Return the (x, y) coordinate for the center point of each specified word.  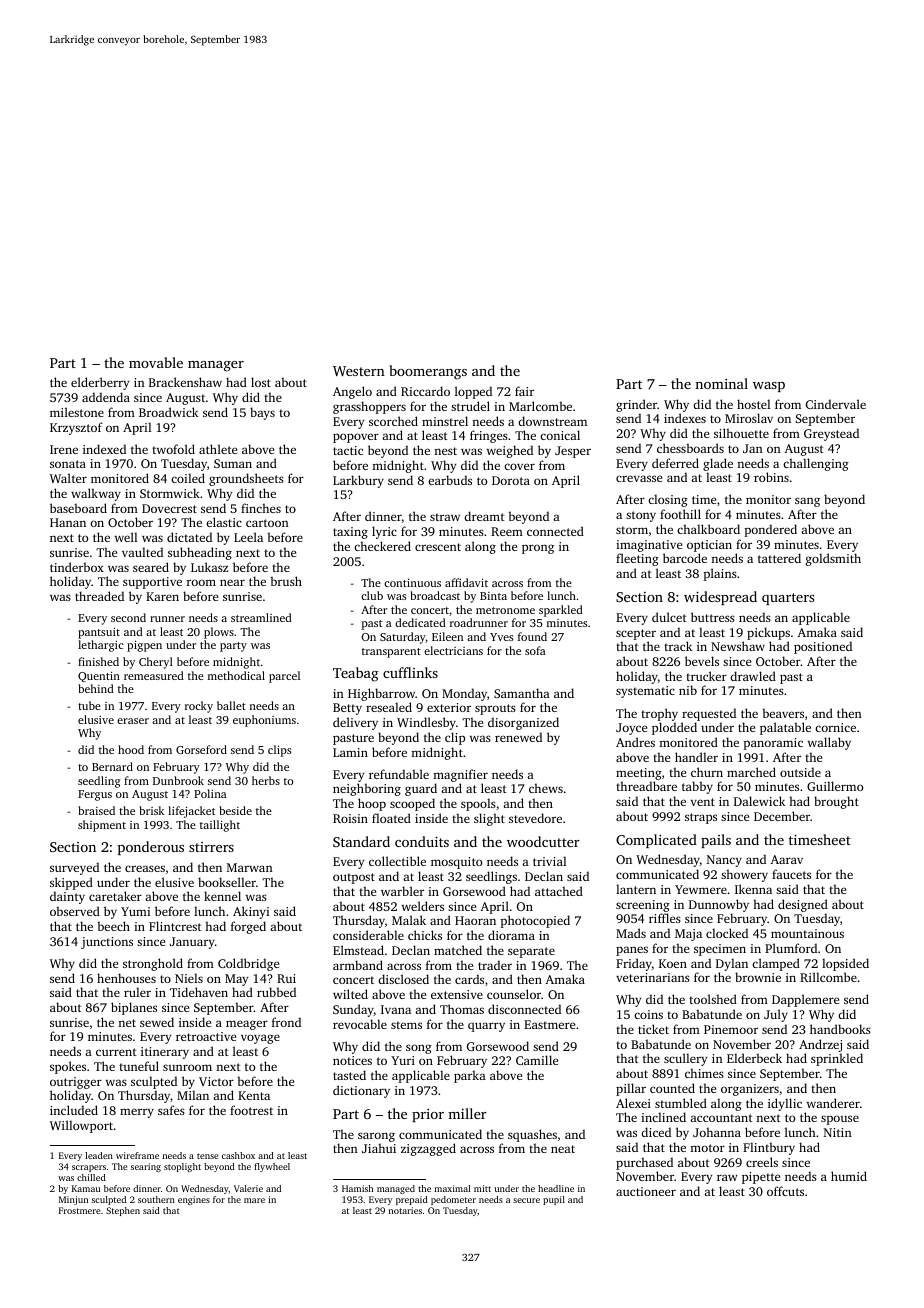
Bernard (112, 766)
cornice (835, 727)
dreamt (484, 516)
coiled (188, 478)
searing (146, 1167)
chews (546, 788)
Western (359, 371)
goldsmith (833, 559)
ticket (653, 1029)
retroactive (206, 1036)
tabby (697, 787)
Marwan (250, 867)
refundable (399, 774)
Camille (537, 1060)
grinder (636, 405)
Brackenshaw (185, 382)
